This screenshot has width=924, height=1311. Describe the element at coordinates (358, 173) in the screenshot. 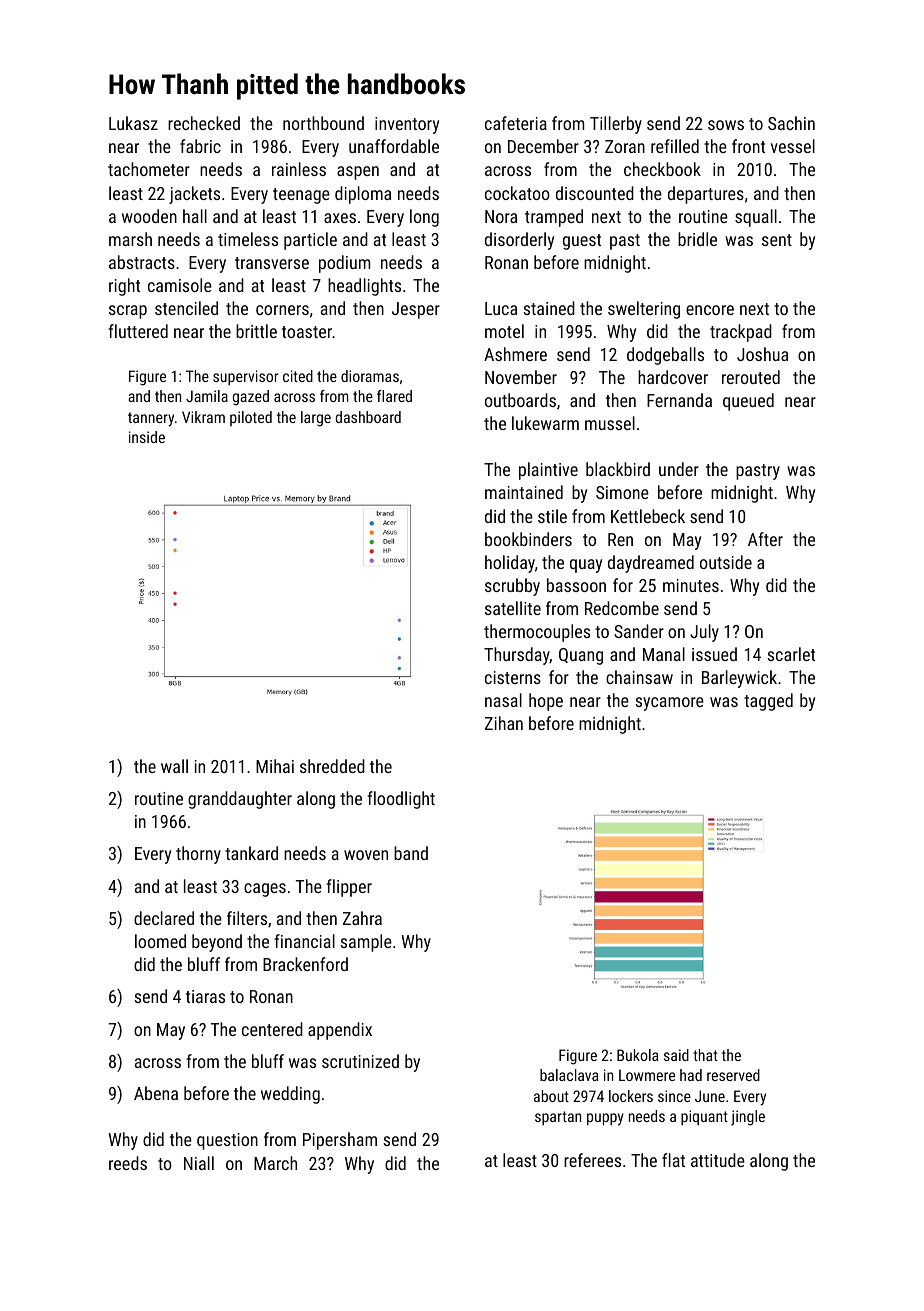

I see `aspen` at that location.
